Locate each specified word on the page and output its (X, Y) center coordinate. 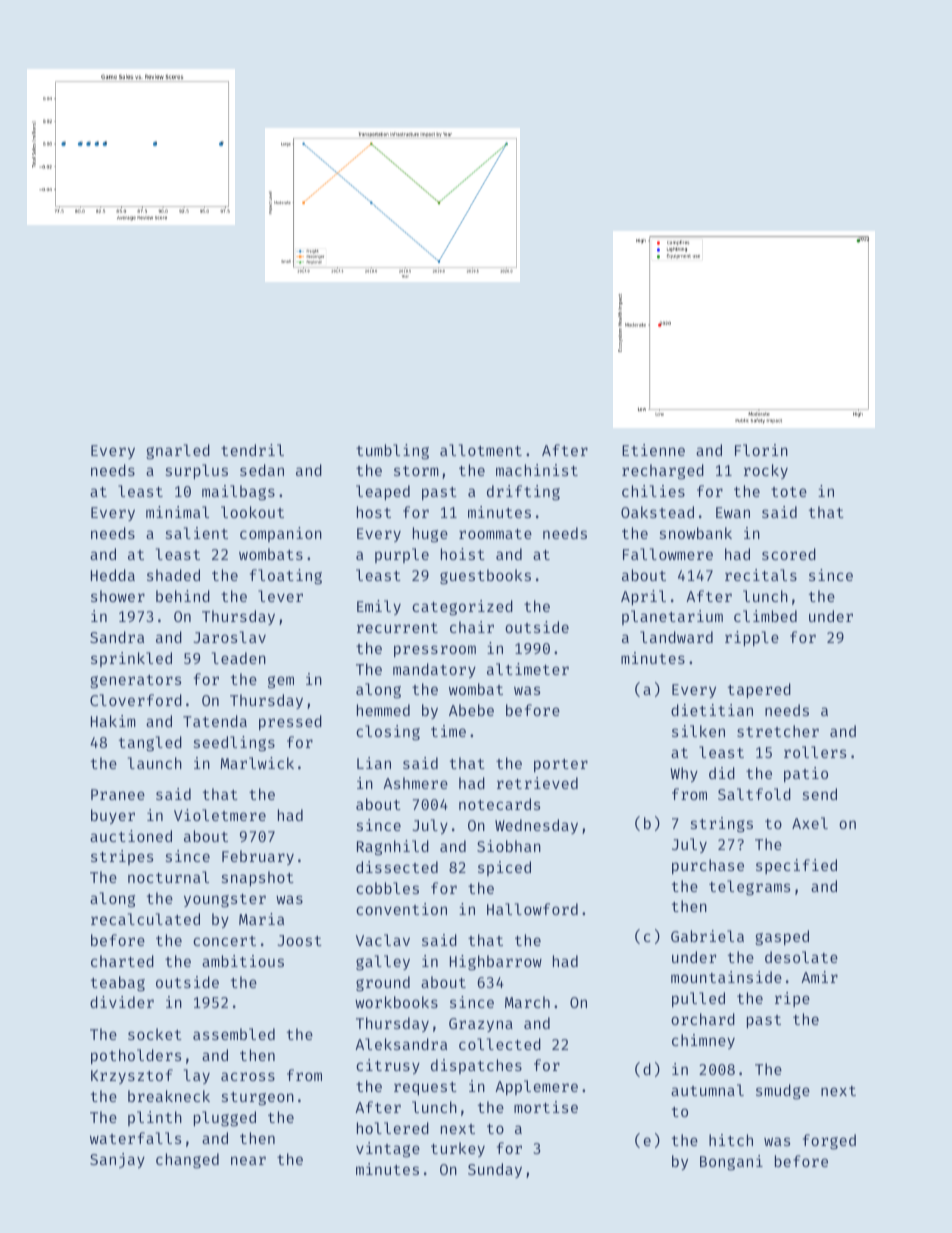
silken (698, 731)
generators (135, 682)
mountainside (726, 977)
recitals (761, 575)
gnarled (178, 452)
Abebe (471, 710)
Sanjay (117, 1160)
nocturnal (168, 877)
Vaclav (383, 940)
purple (402, 555)
